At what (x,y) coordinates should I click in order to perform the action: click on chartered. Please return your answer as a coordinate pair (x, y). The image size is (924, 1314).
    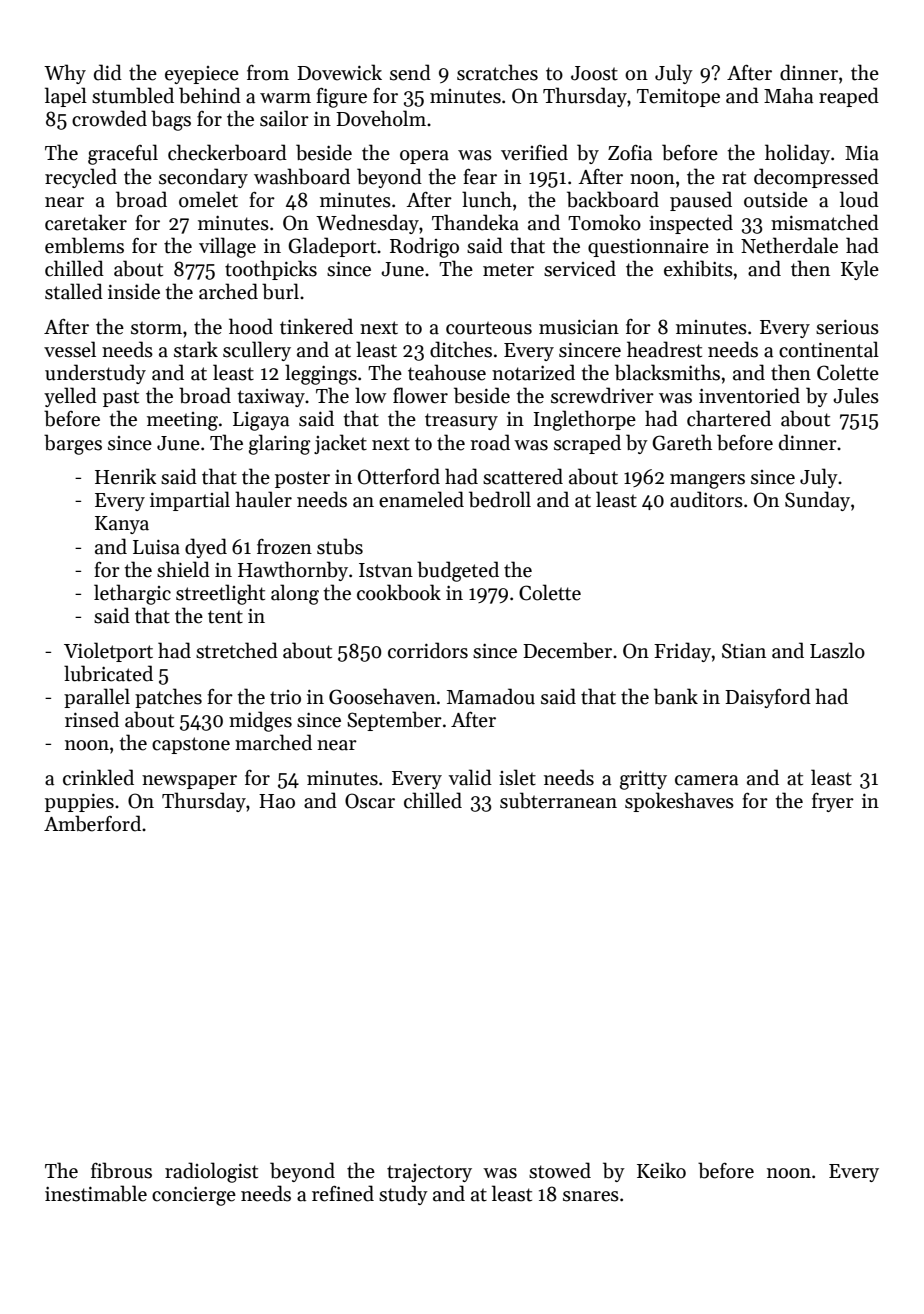
    Looking at the image, I should click on (729, 418).
